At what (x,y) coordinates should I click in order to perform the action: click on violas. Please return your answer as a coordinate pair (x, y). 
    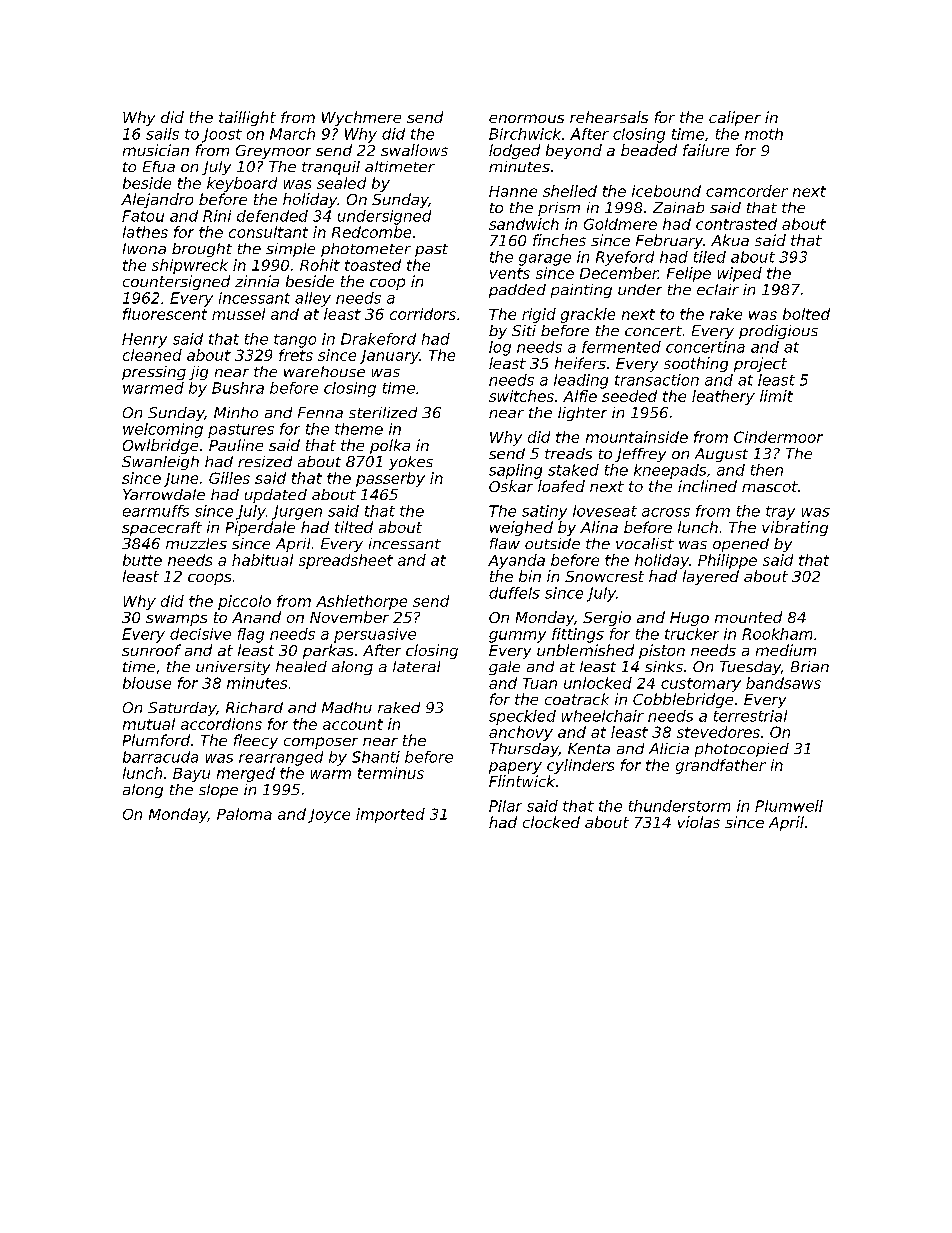
    Looking at the image, I should click on (699, 822).
